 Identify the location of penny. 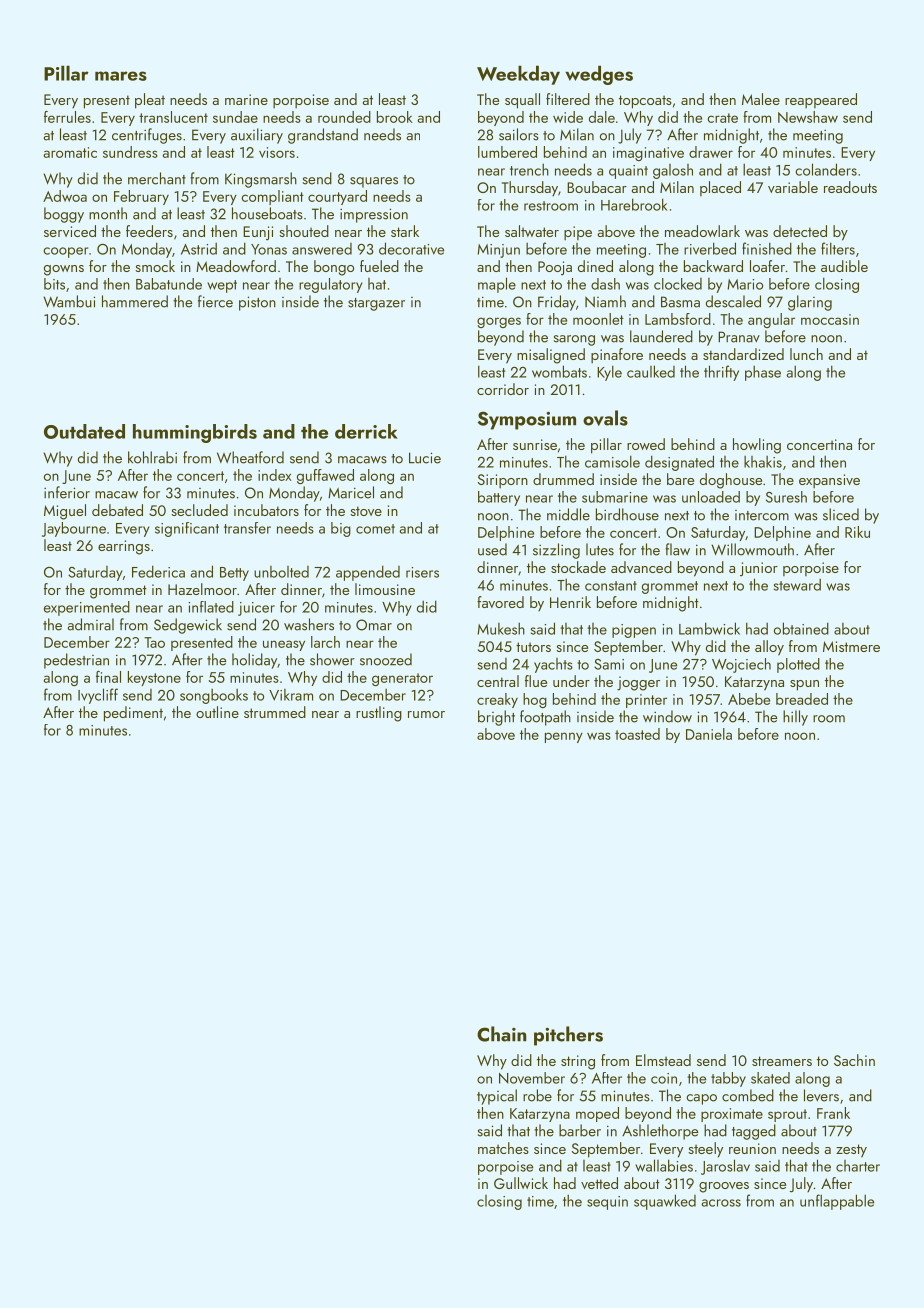
(564, 737).
